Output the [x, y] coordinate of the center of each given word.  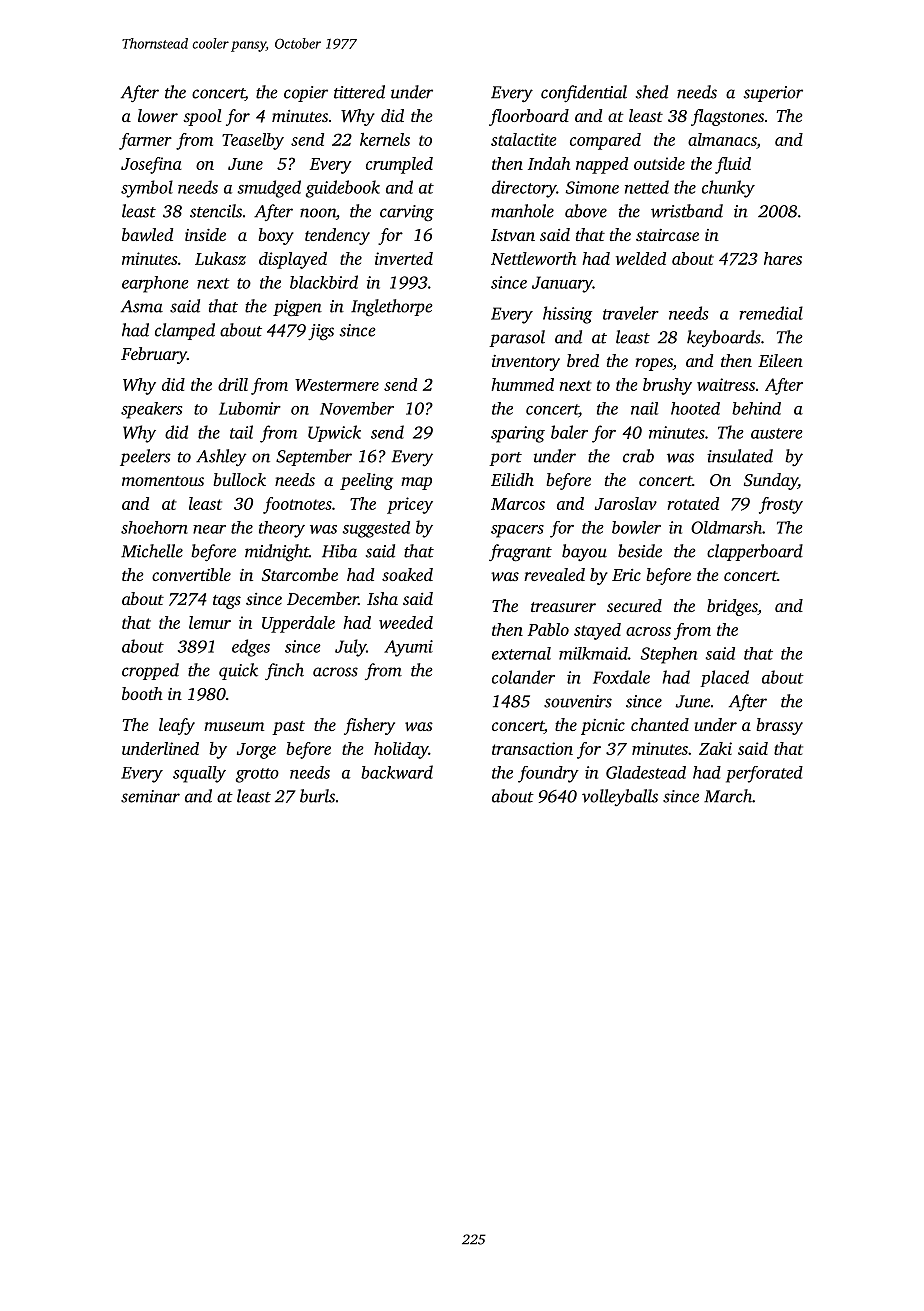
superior [773, 94]
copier [306, 94]
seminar [150, 796]
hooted [695, 408]
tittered [359, 92]
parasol [517, 338]
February [154, 355]
